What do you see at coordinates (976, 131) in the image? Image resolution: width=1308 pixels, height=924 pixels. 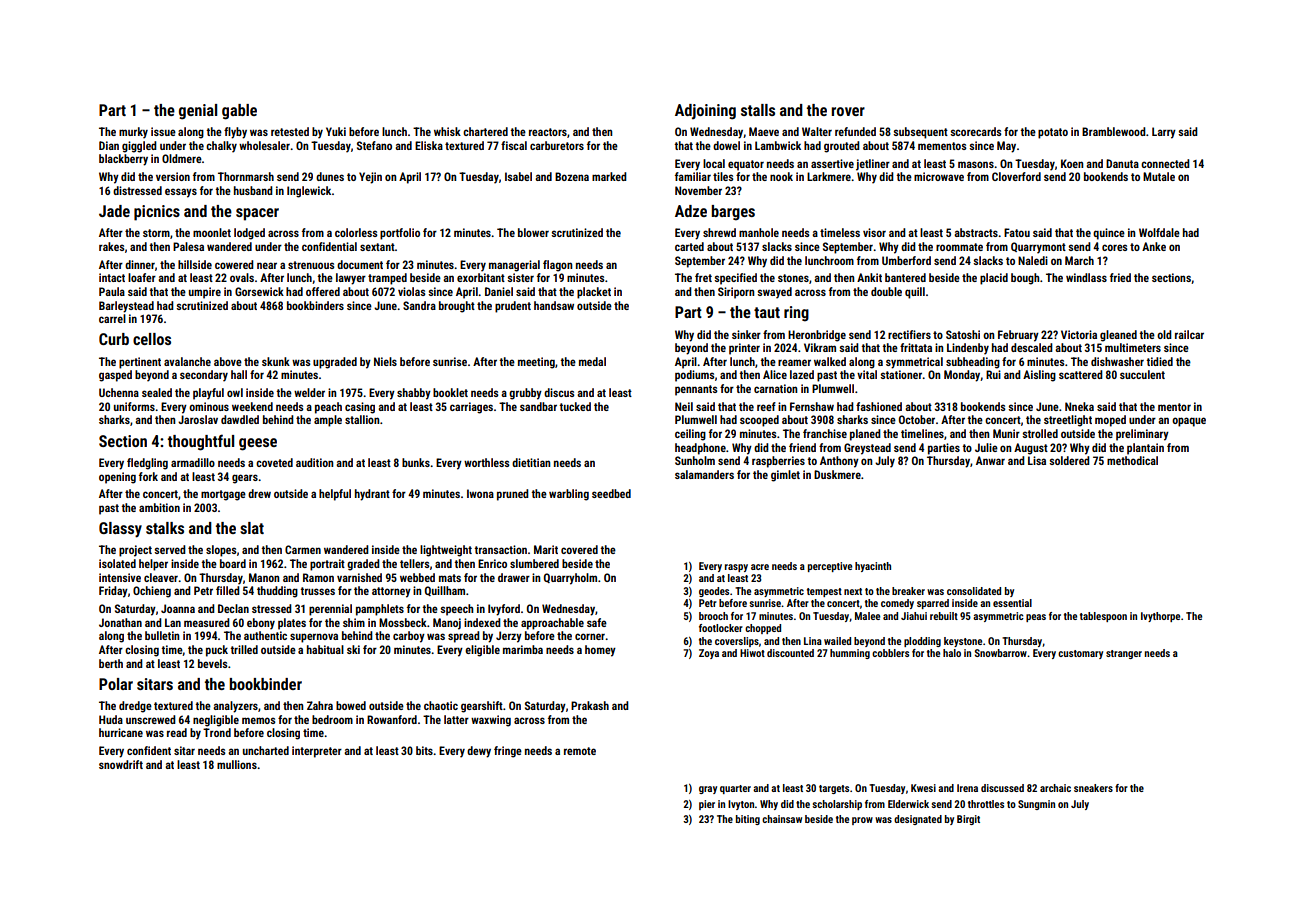 I see `scorecards` at bounding box center [976, 131].
